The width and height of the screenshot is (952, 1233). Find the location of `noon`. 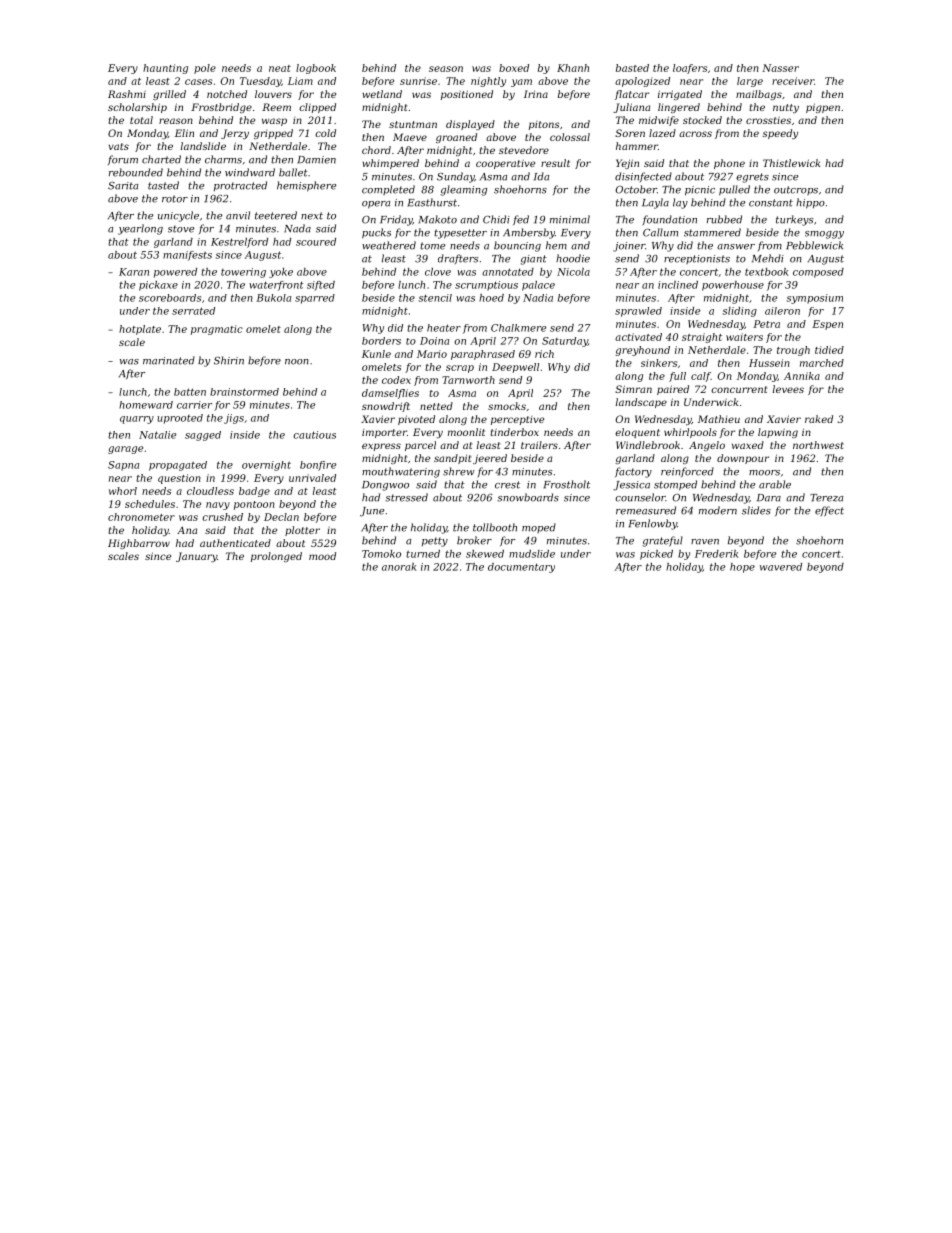

noon is located at coordinates (297, 362).
